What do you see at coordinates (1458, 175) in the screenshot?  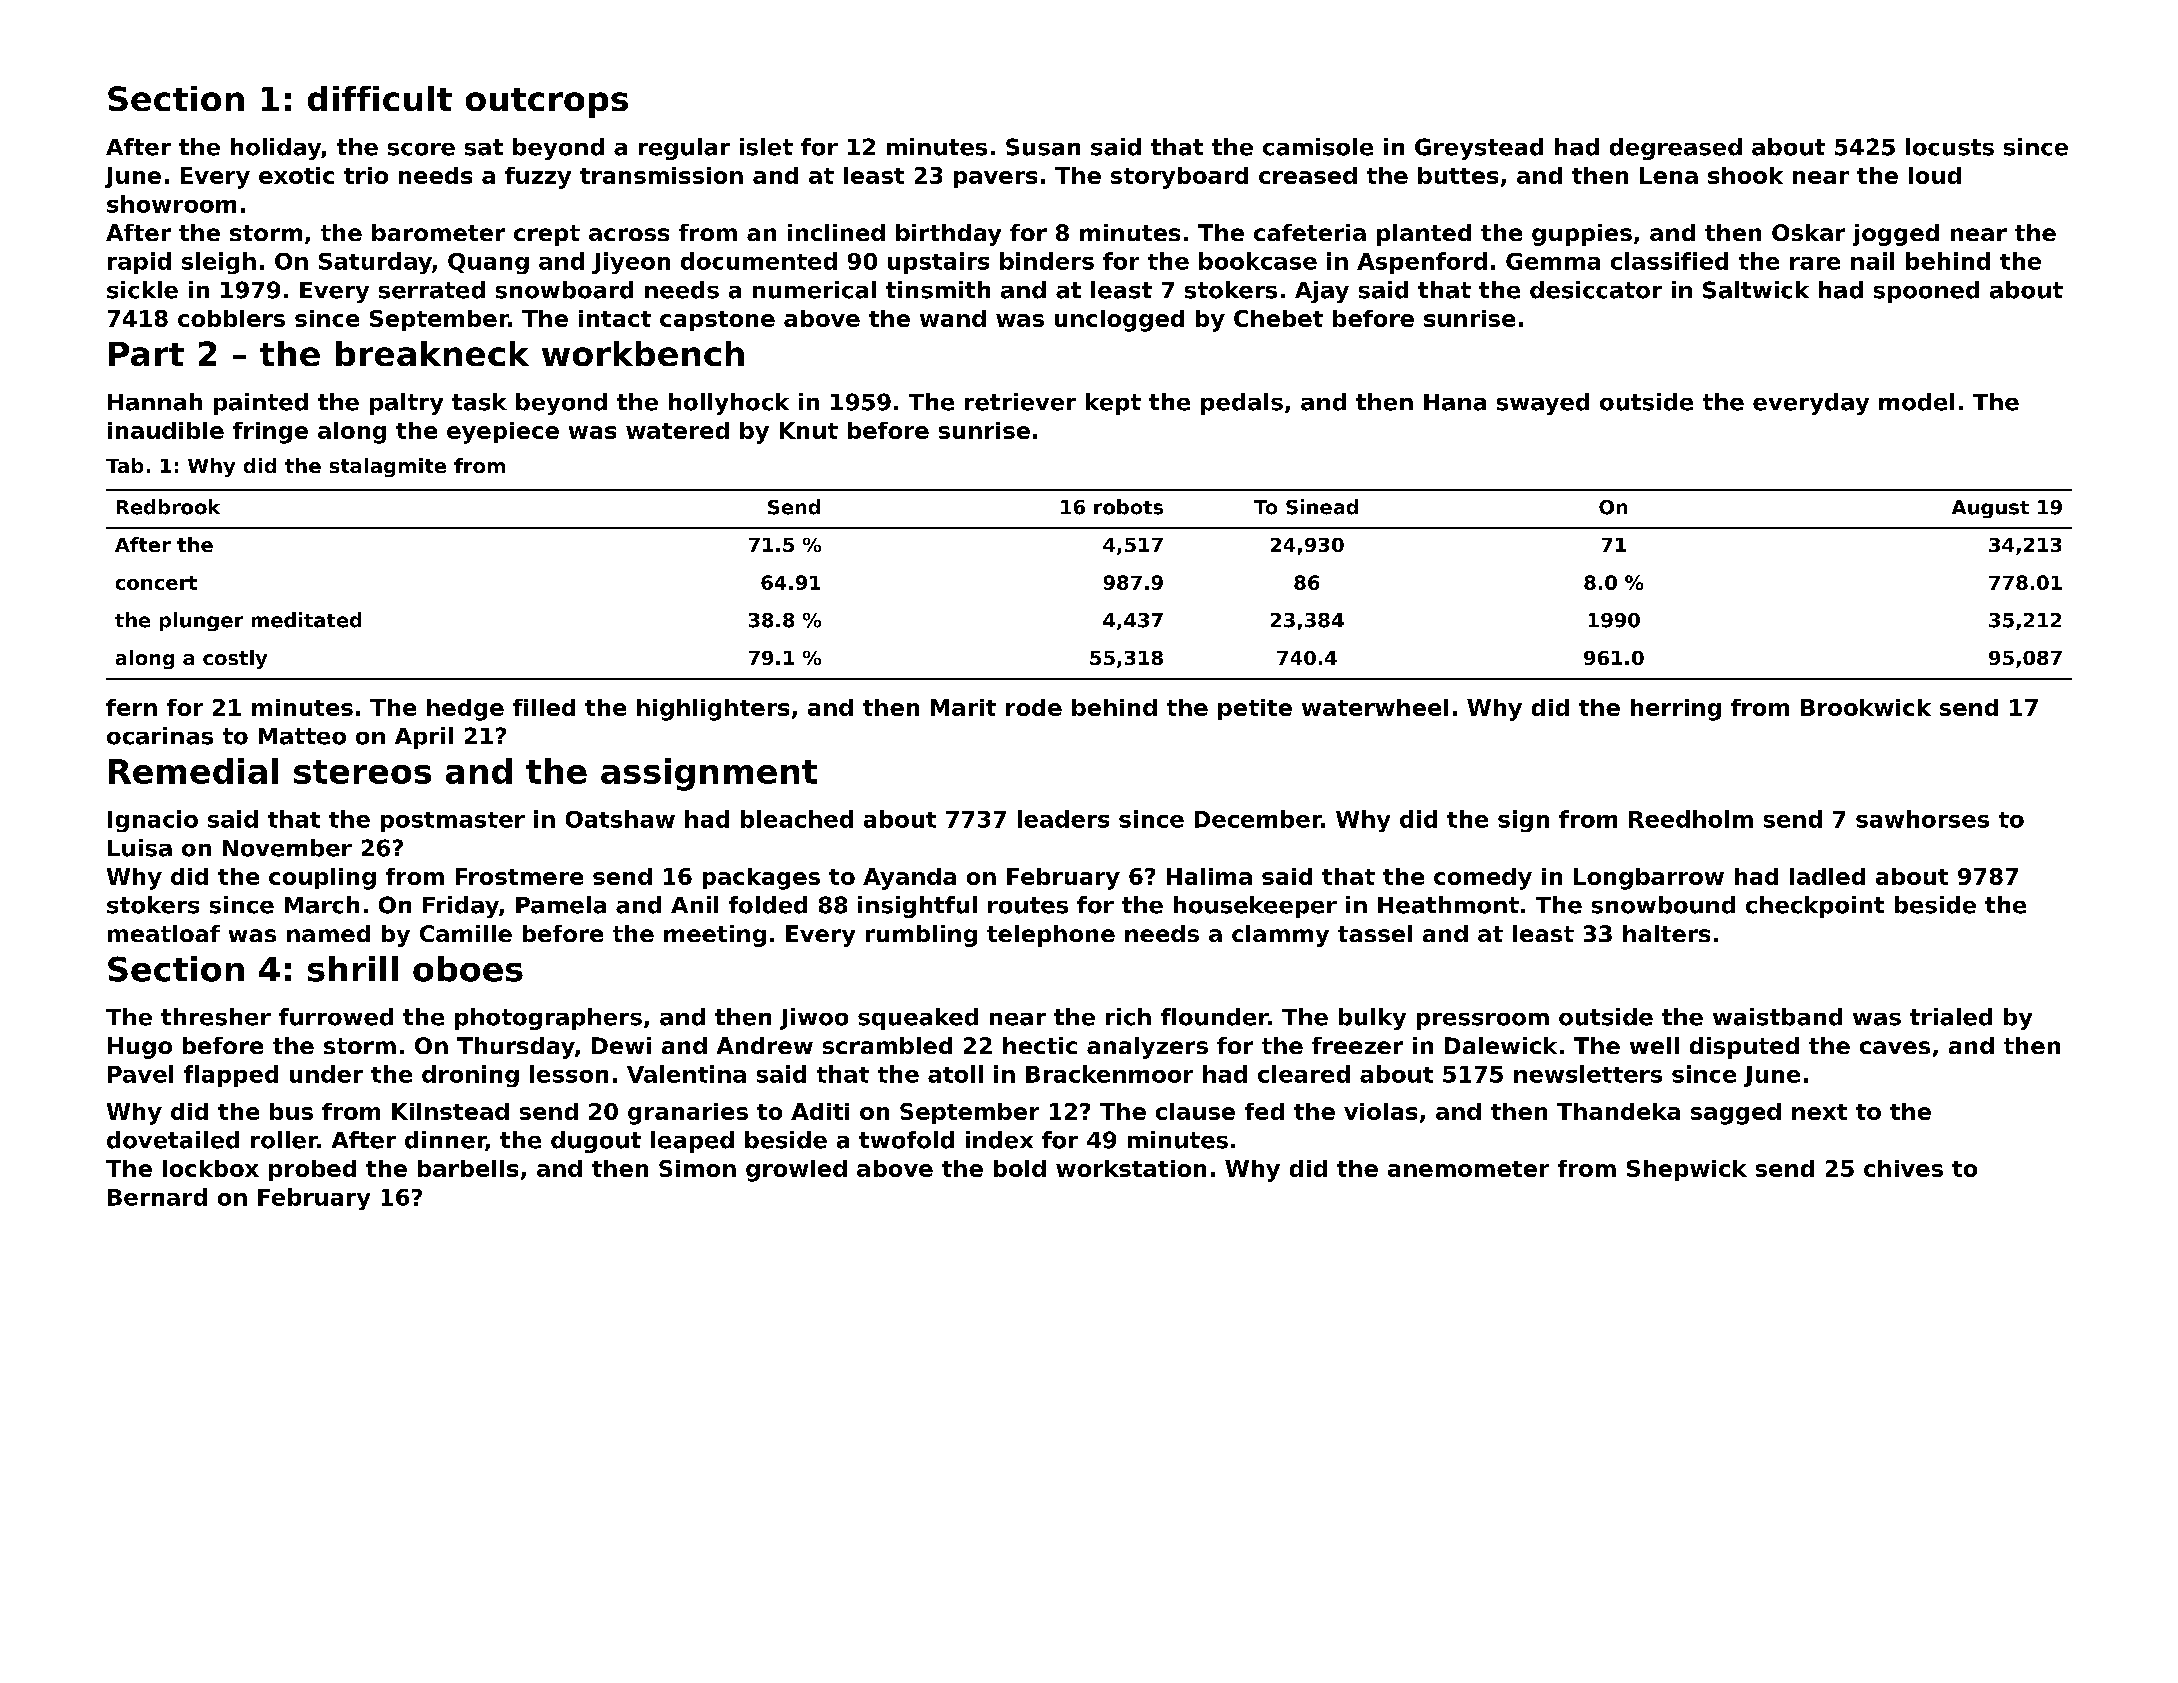 I see `buttes` at bounding box center [1458, 175].
